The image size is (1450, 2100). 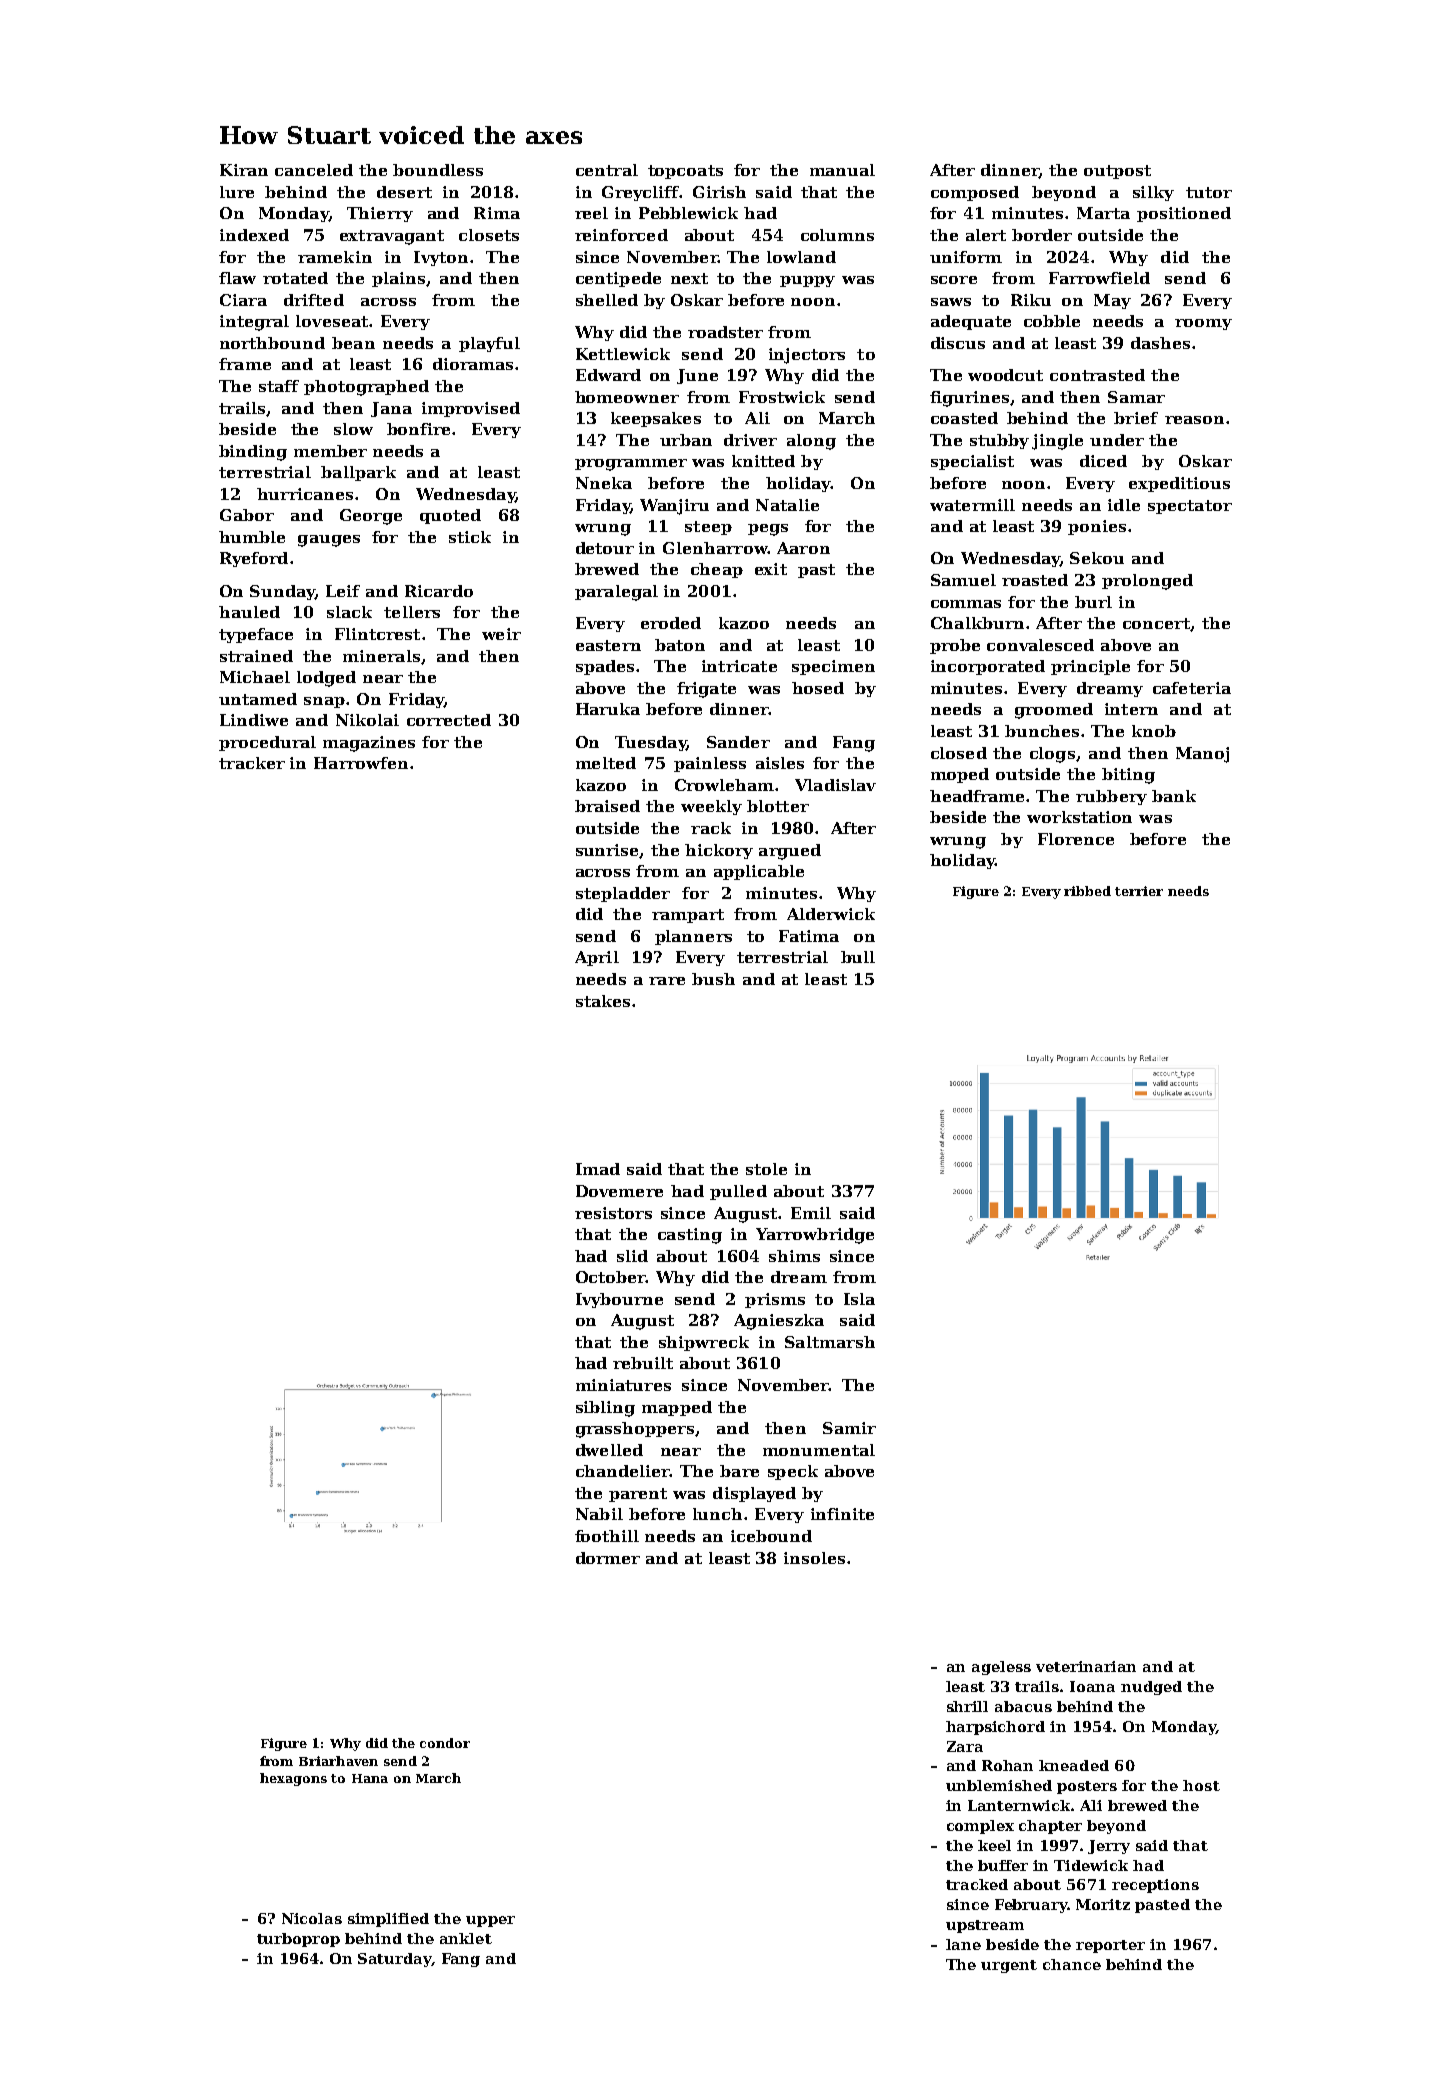 What do you see at coordinates (1139, 891) in the screenshot?
I see `terrier` at bounding box center [1139, 891].
